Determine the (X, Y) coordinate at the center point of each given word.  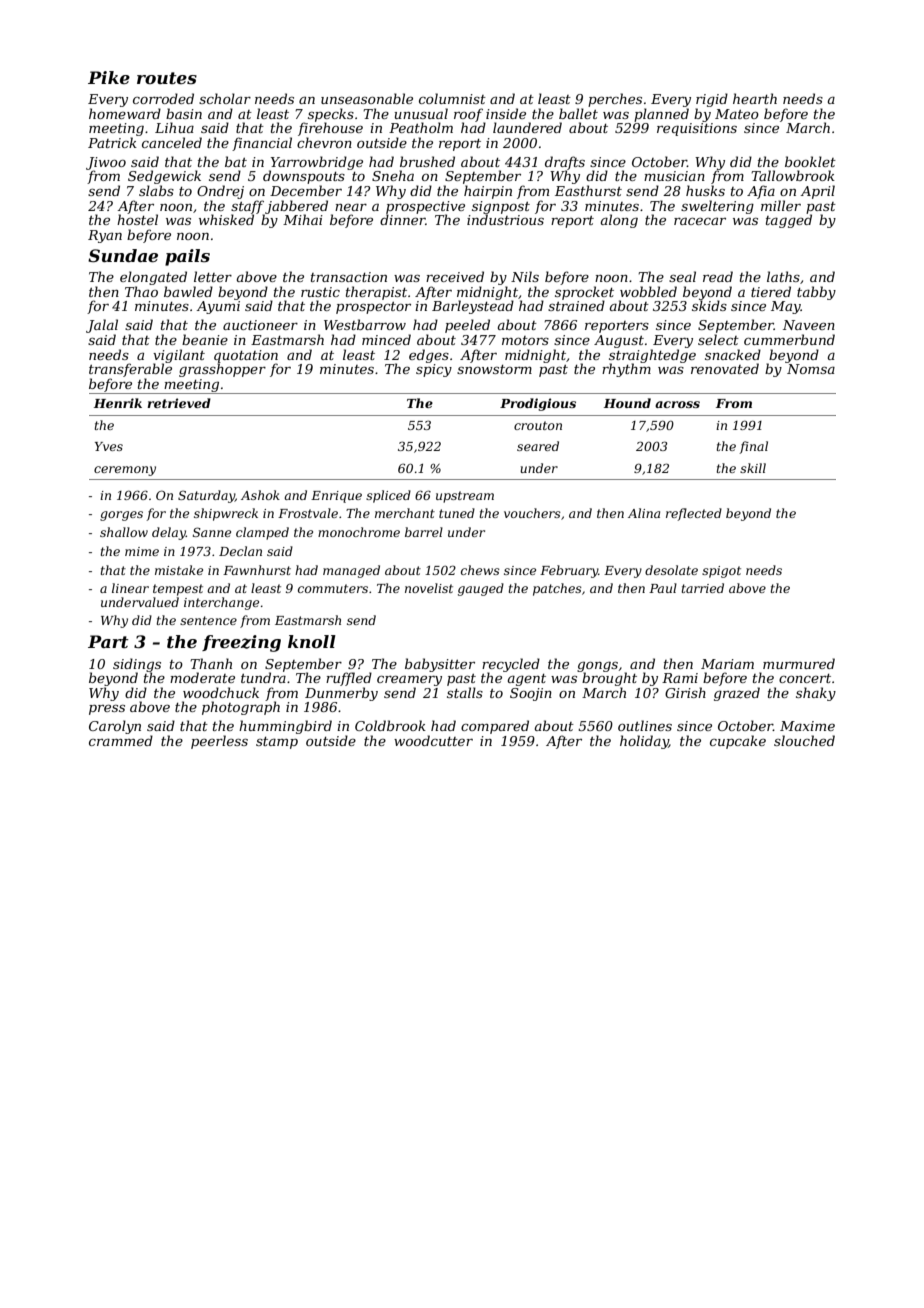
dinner (403, 219)
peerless (219, 742)
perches (615, 100)
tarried (703, 588)
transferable (130, 370)
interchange (221, 603)
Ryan (105, 236)
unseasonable (367, 98)
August (619, 341)
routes (167, 78)
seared (538, 446)
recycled (511, 665)
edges (429, 356)
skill (753, 468)
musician (674, 176)
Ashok (260, 495)
